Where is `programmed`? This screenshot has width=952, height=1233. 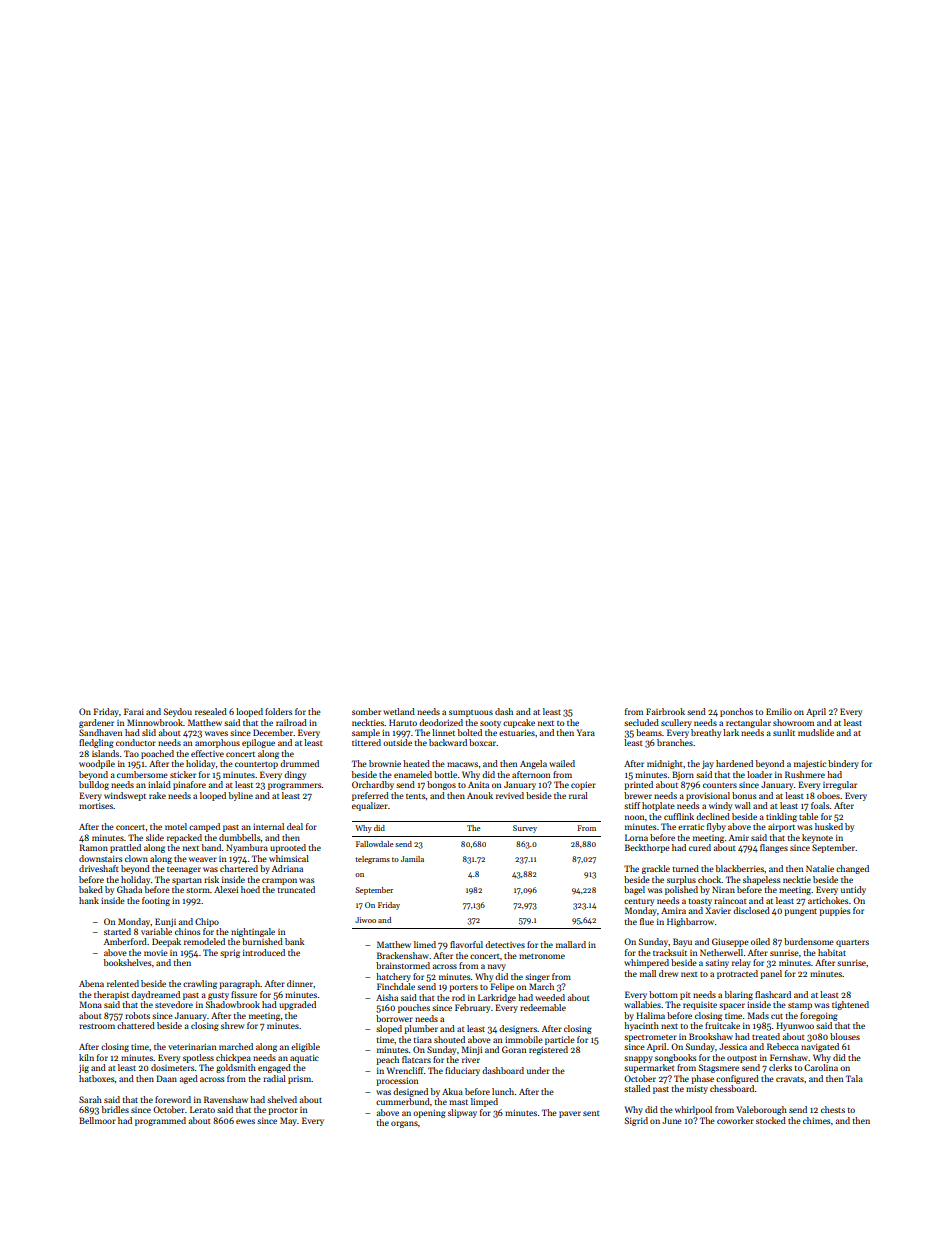
programmed is located at coordinates (160, 1121).
